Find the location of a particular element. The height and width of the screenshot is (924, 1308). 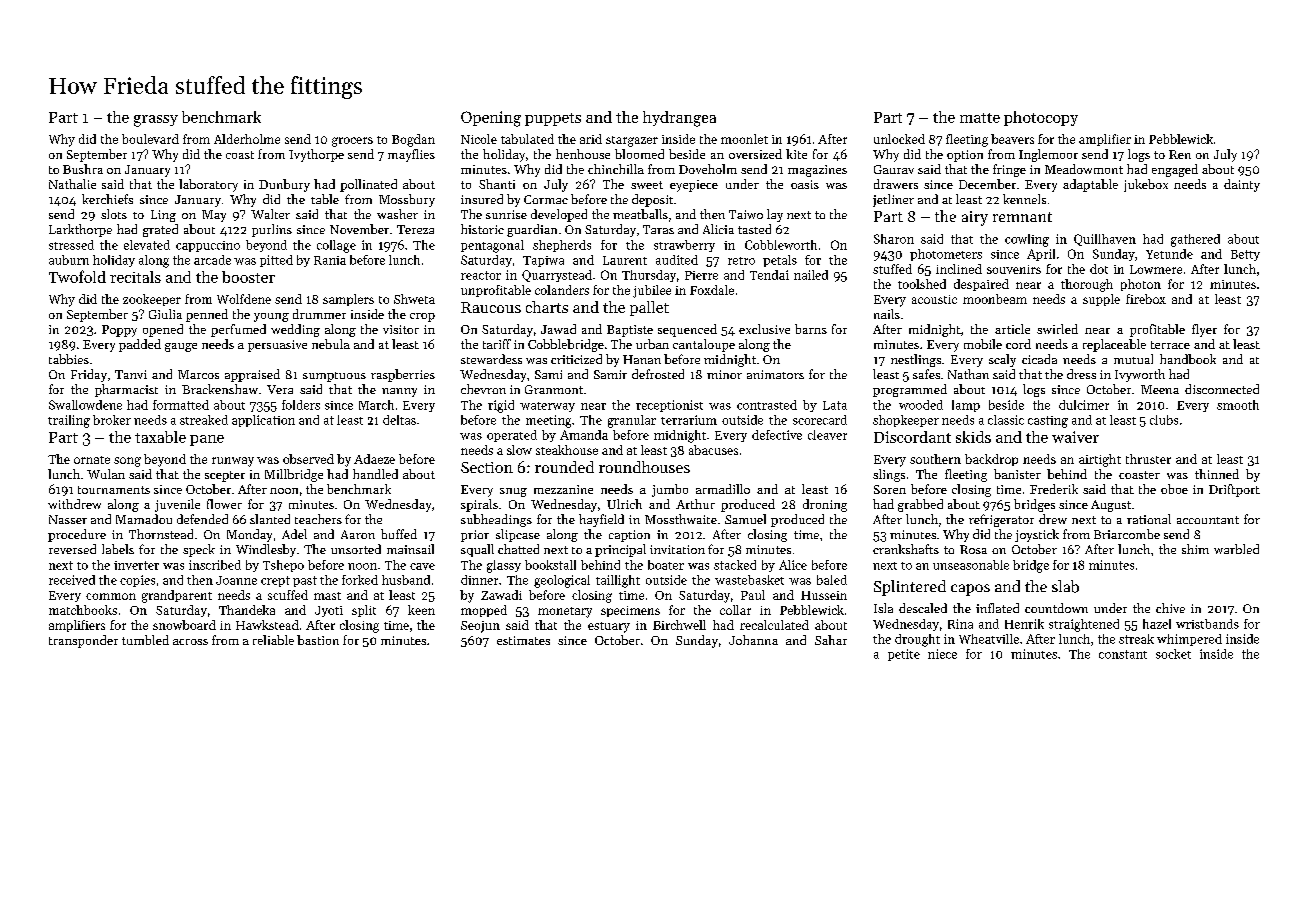

geological is located at coordinates (562, 581).
